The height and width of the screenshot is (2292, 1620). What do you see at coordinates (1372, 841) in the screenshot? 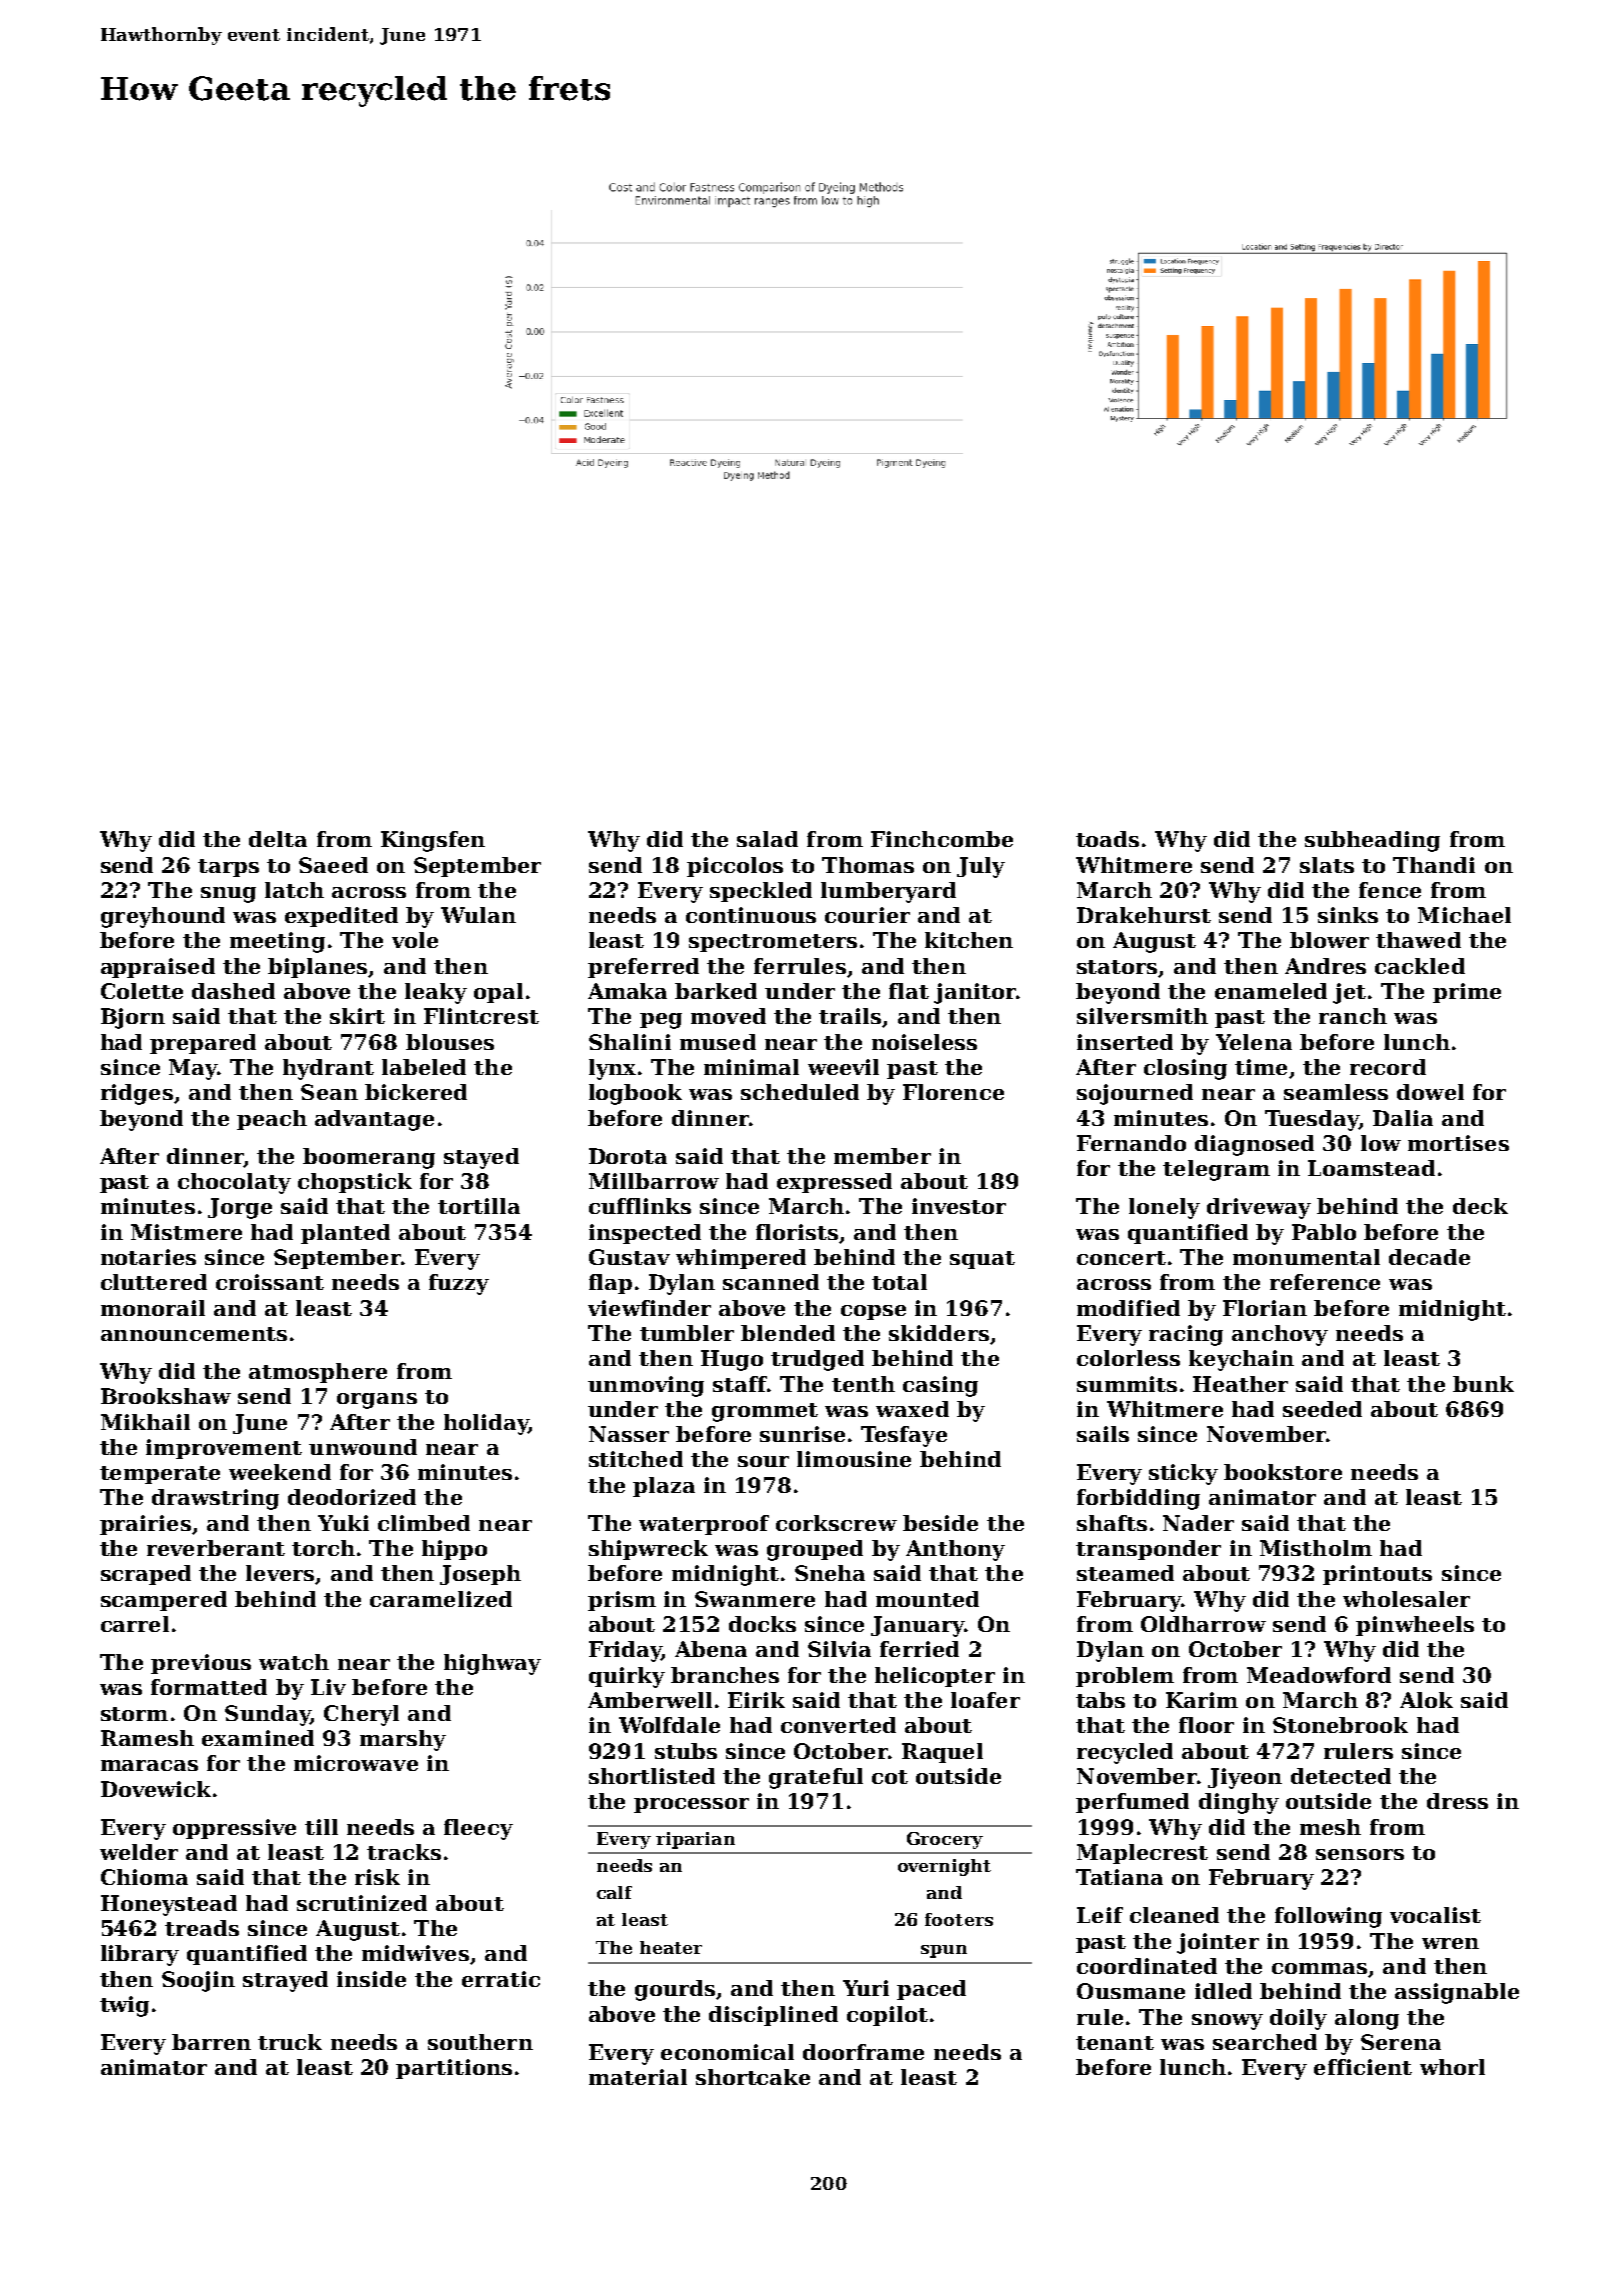
I see `subheading` at bounding box center [1372, 841].
